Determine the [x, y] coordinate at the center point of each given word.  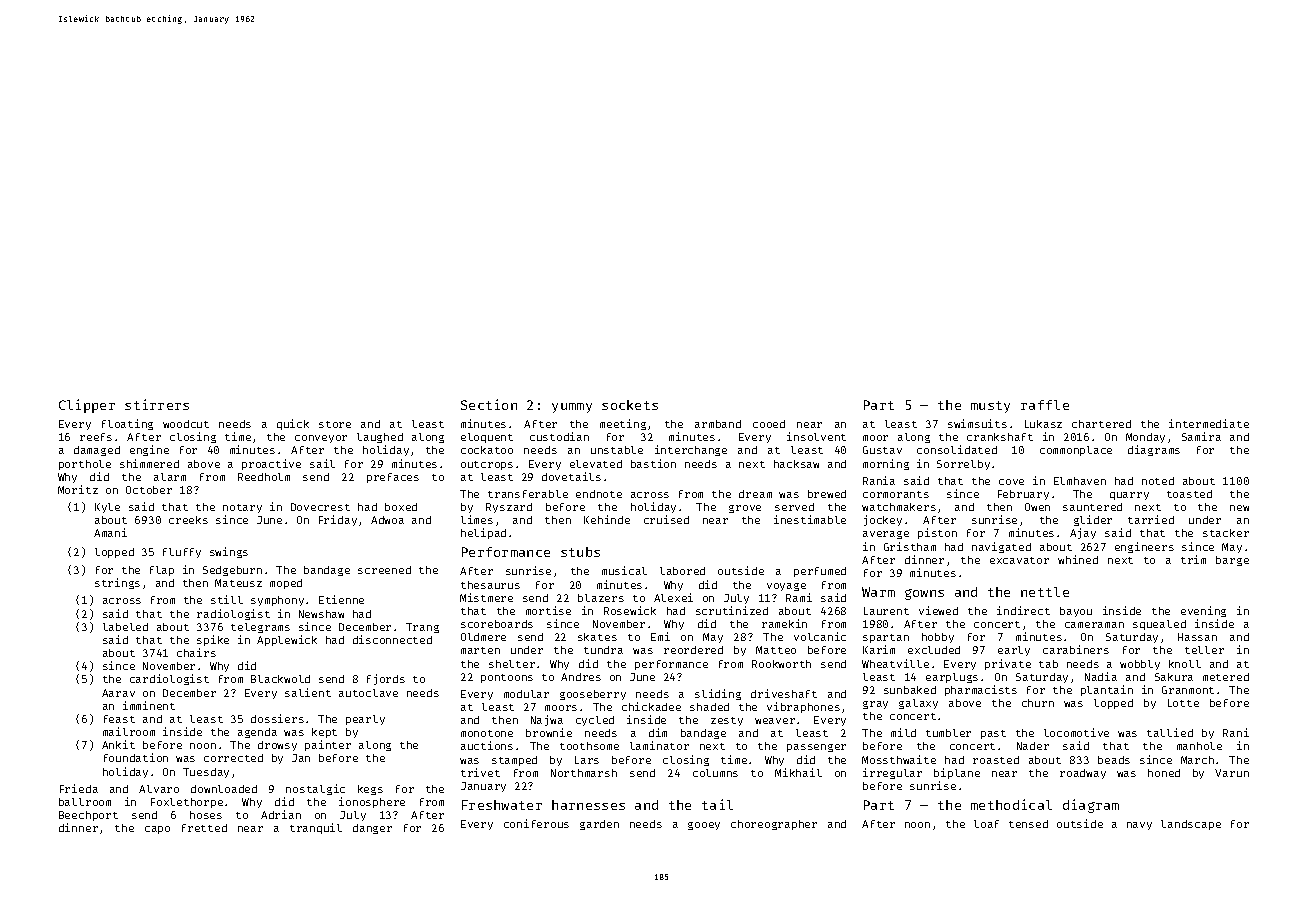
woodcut [186, 424]
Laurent [886, 611]
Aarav [118, 693]
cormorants [896, 494]
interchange [691, 450]
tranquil [316, 828]
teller [1204, 650]
